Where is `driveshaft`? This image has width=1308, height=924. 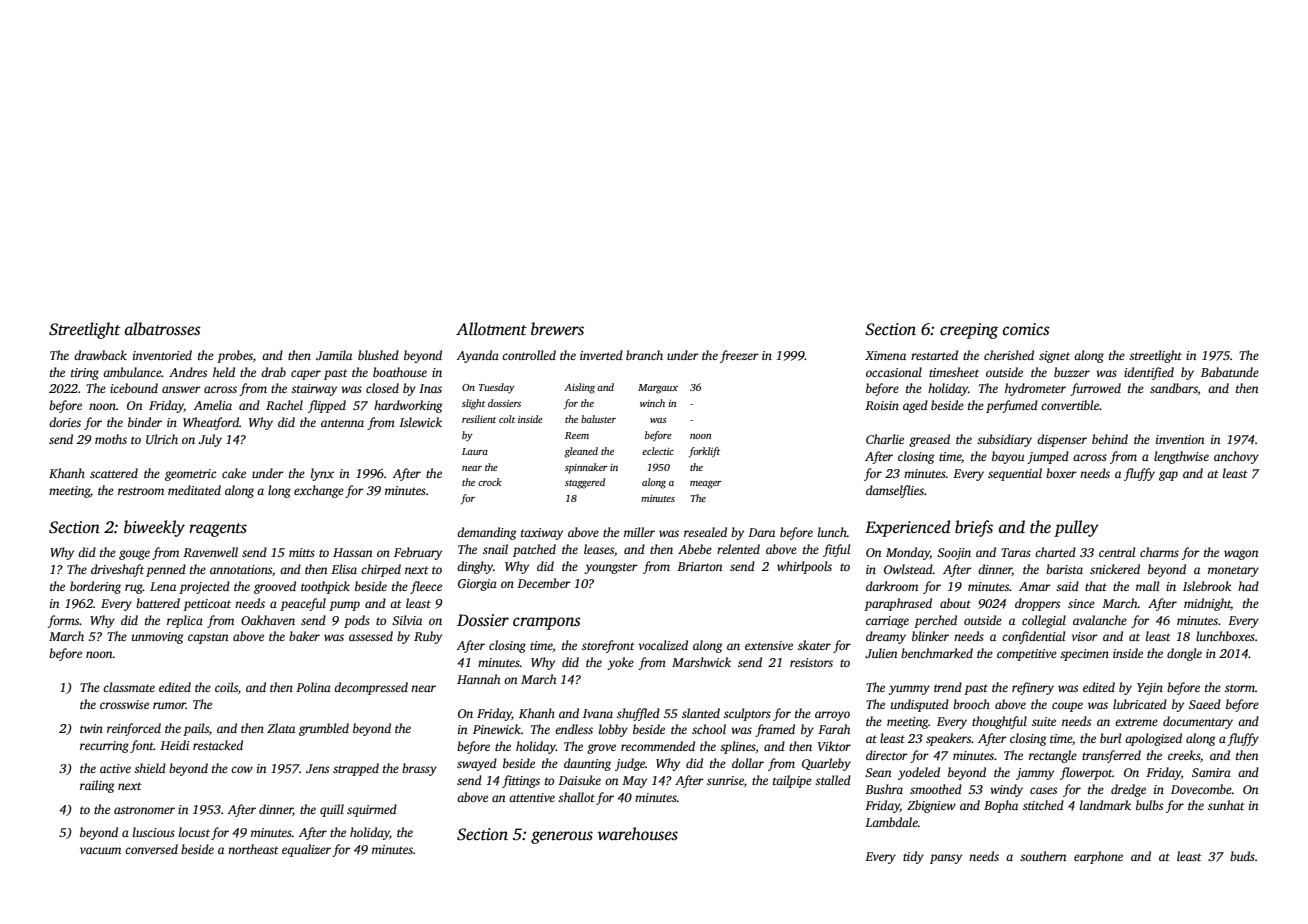 driveshaft is located at coordinates (117, 570).
